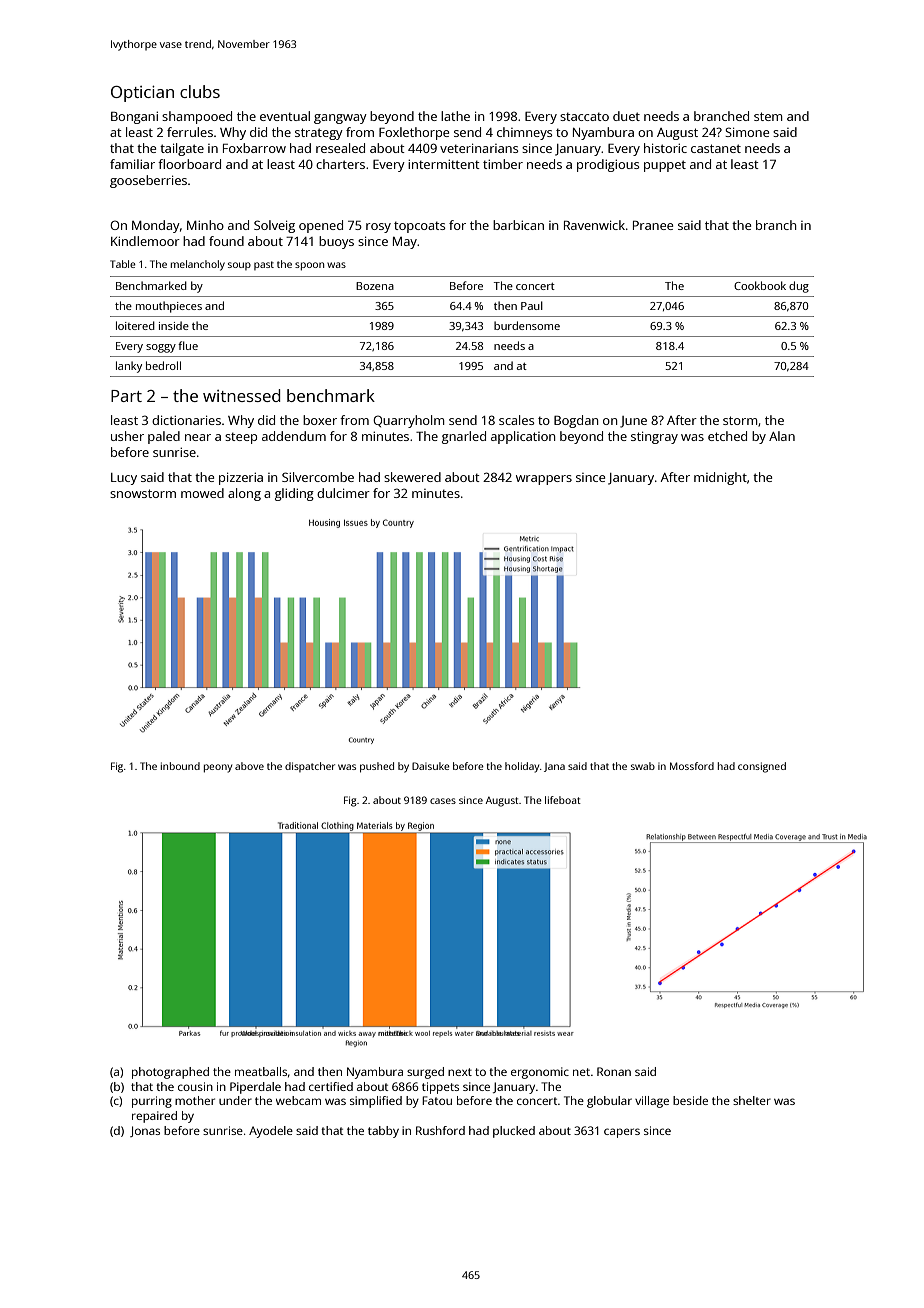  What do you see at coordinates (198, 437) in the image?
I see `near` at bounding box center [198, 437].
